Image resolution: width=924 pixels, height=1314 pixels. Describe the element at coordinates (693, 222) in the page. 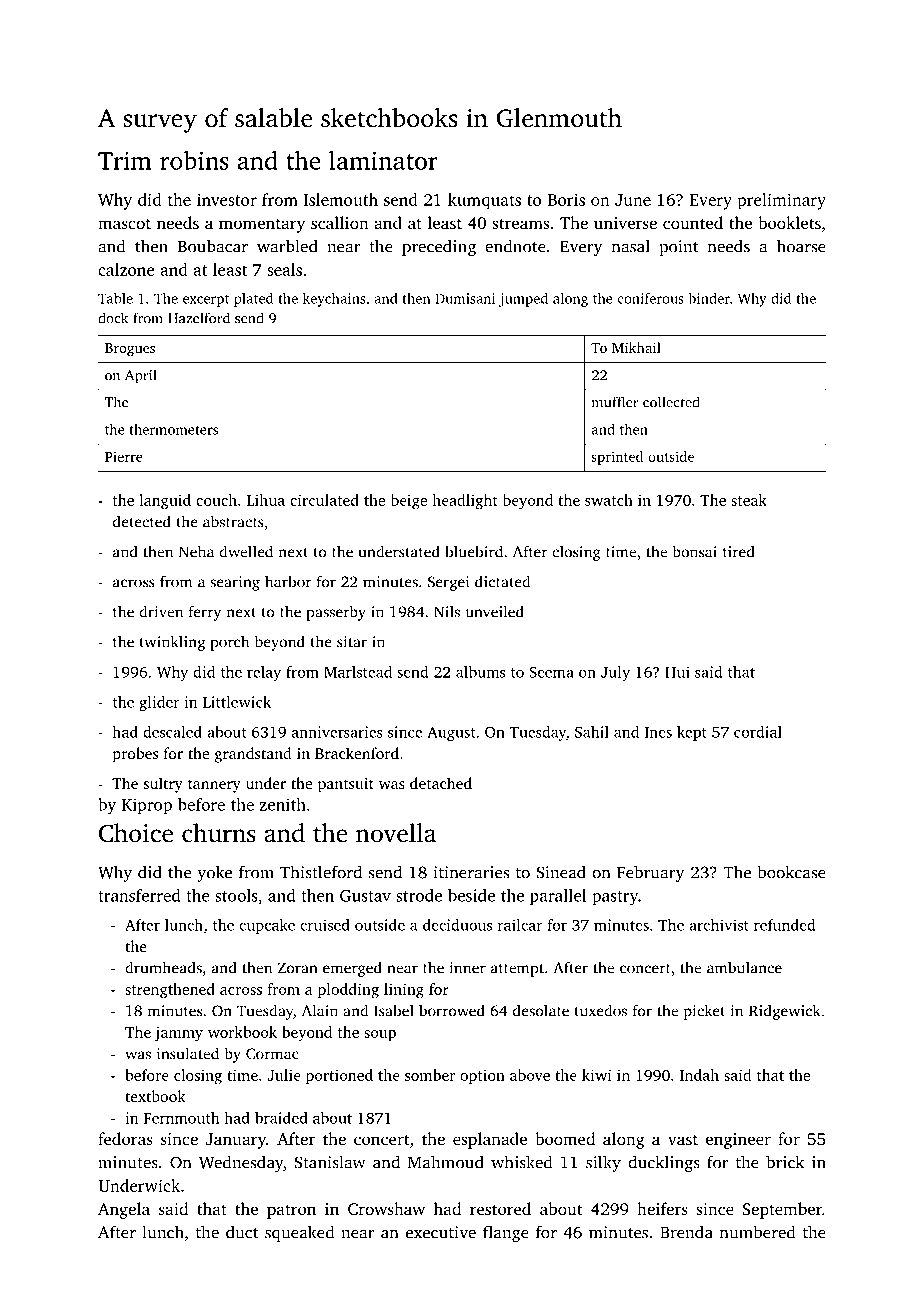

I see `counted` at that location.
